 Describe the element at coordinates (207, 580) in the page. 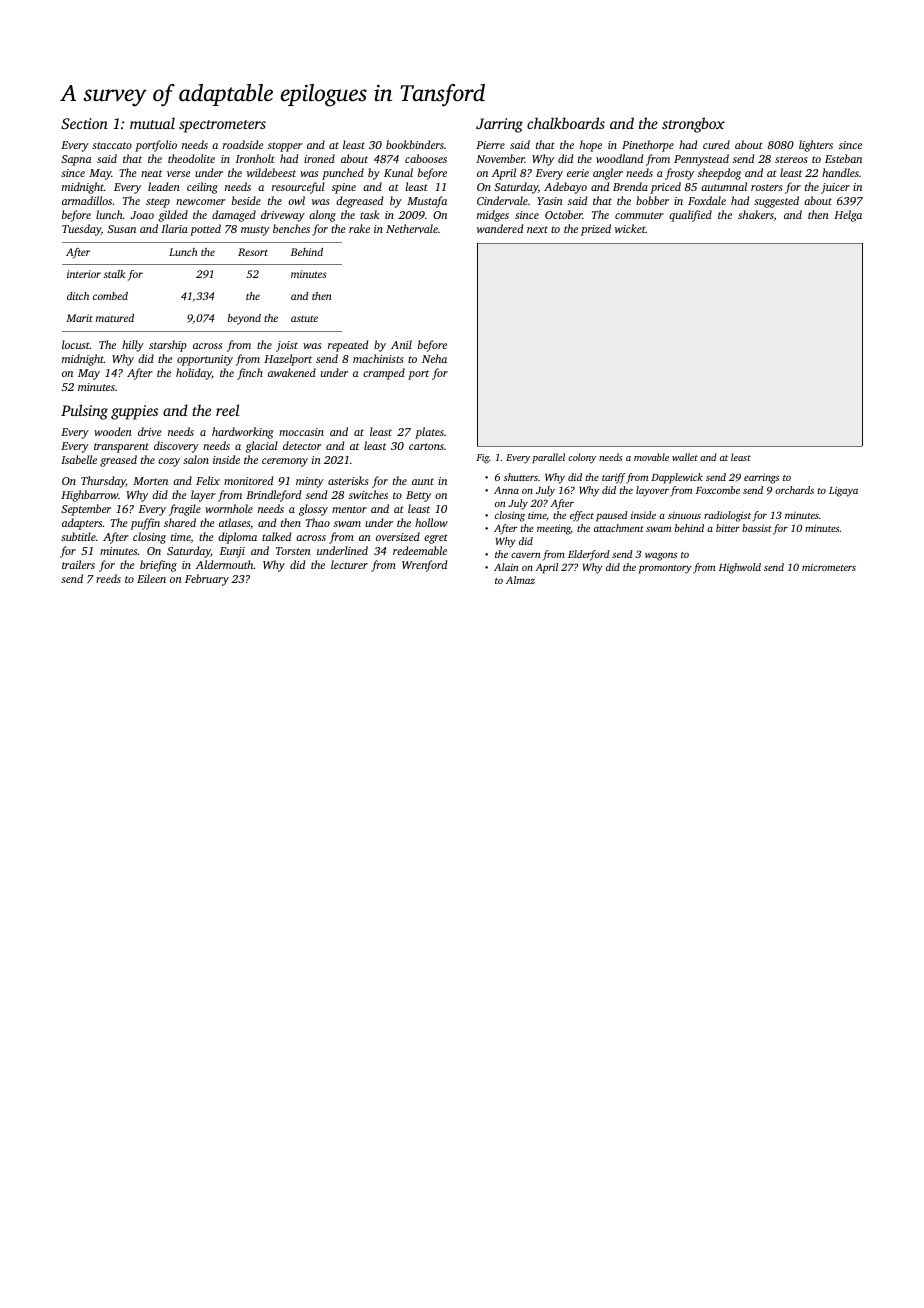

I see `February` at that location.
